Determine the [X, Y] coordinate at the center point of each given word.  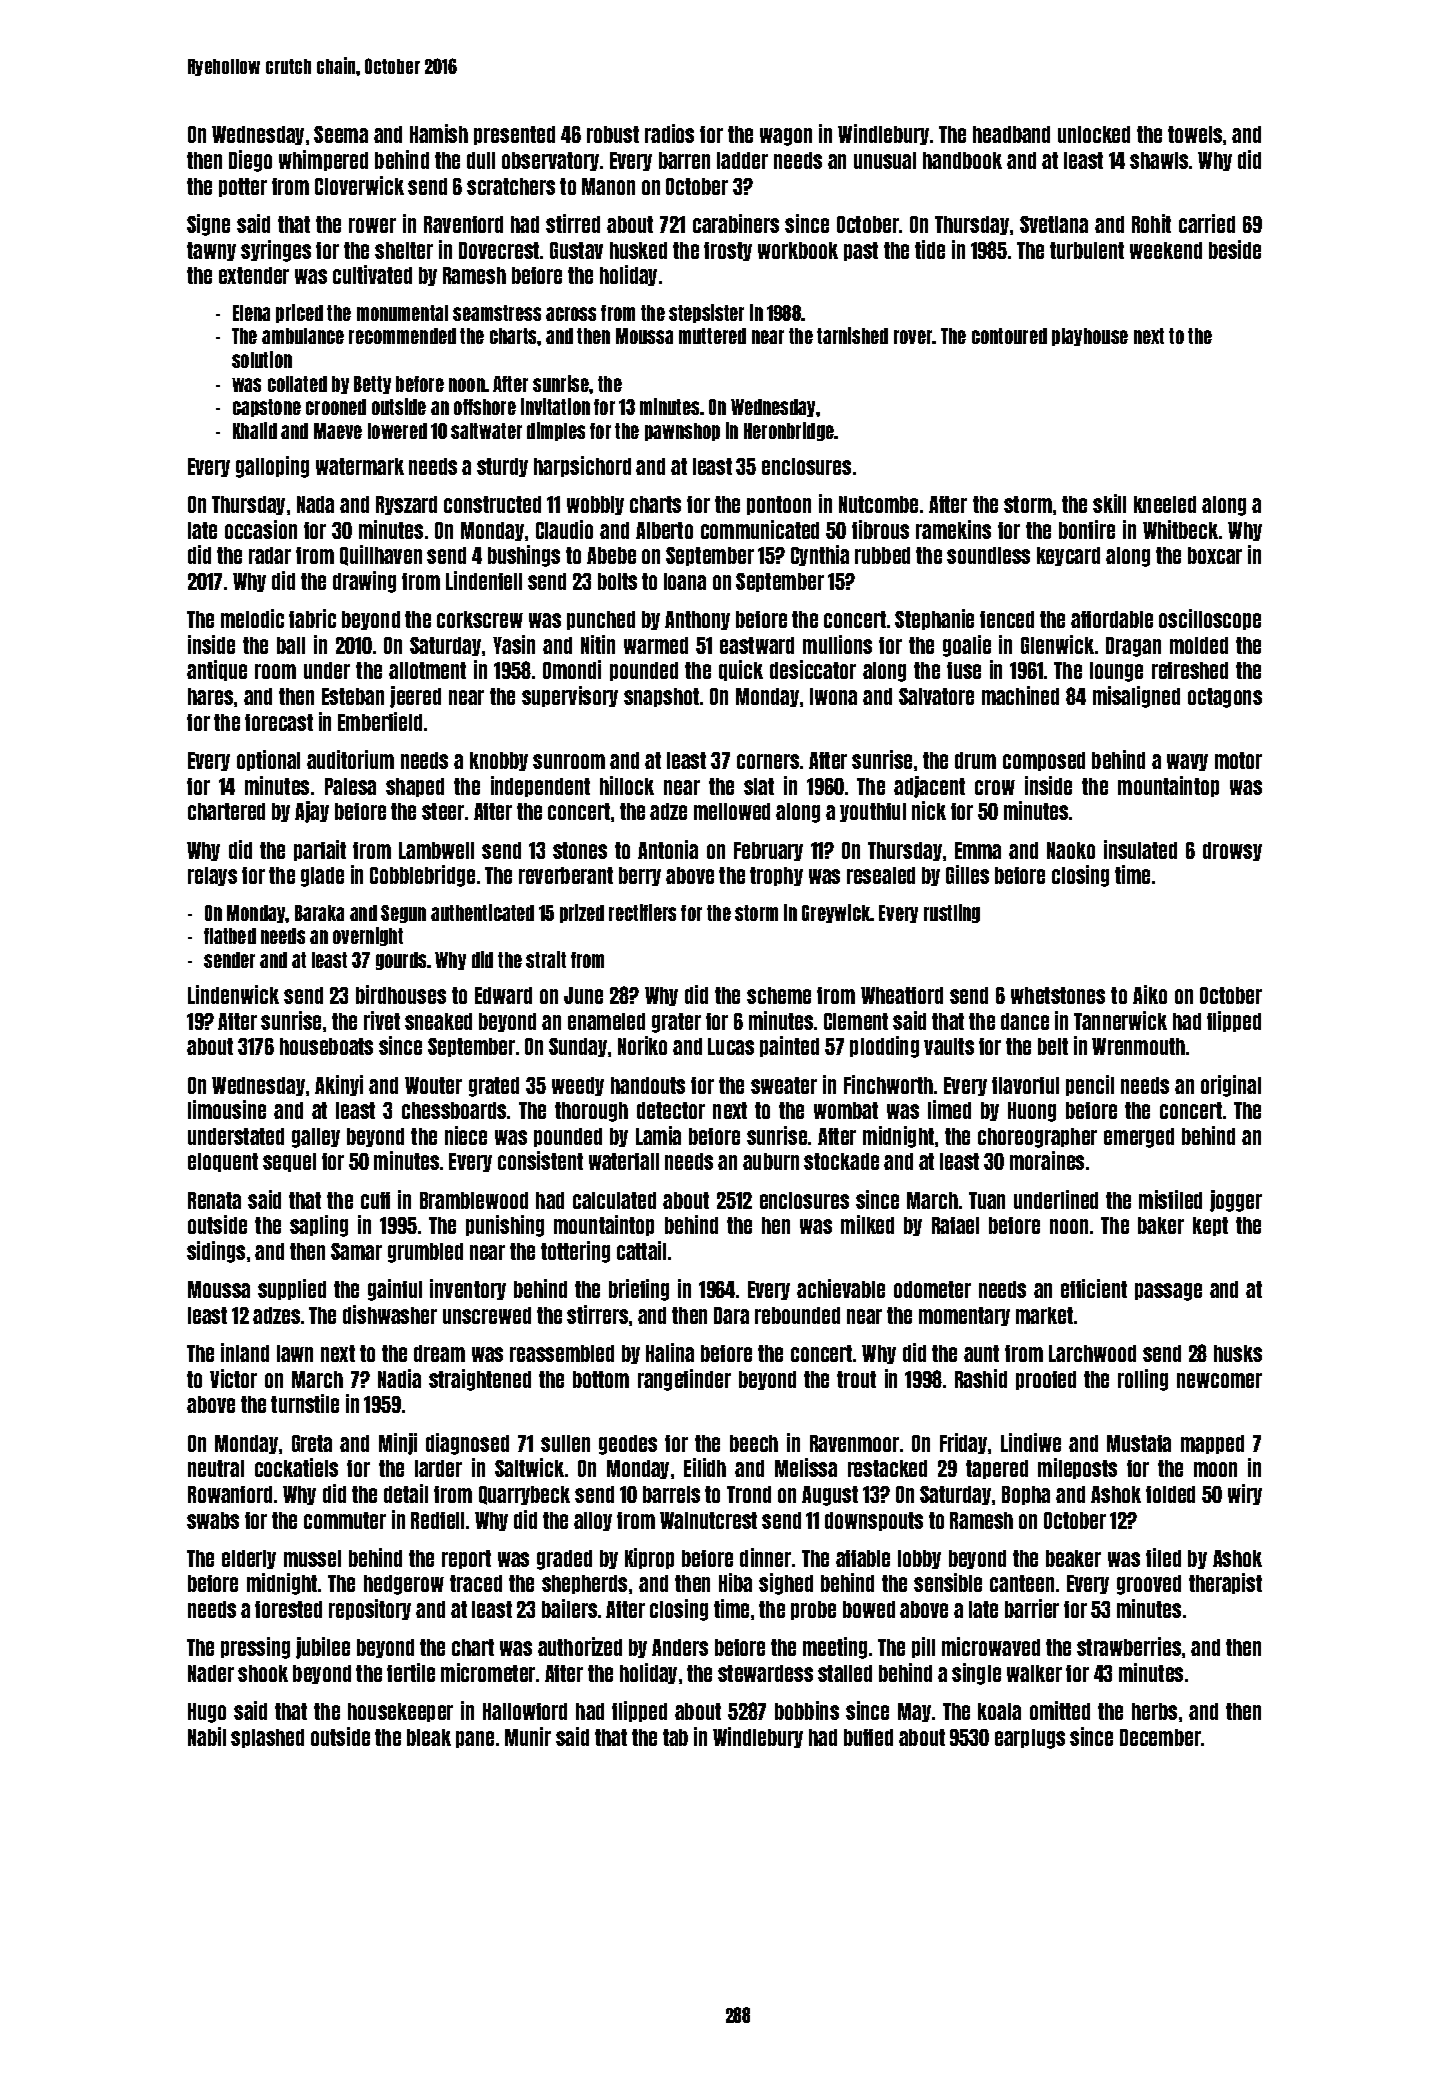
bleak [429, 1737]
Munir [528, 1736]
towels [1195, 134]
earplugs [1030, 1739]
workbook [798, 250]
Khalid [255, 430]
